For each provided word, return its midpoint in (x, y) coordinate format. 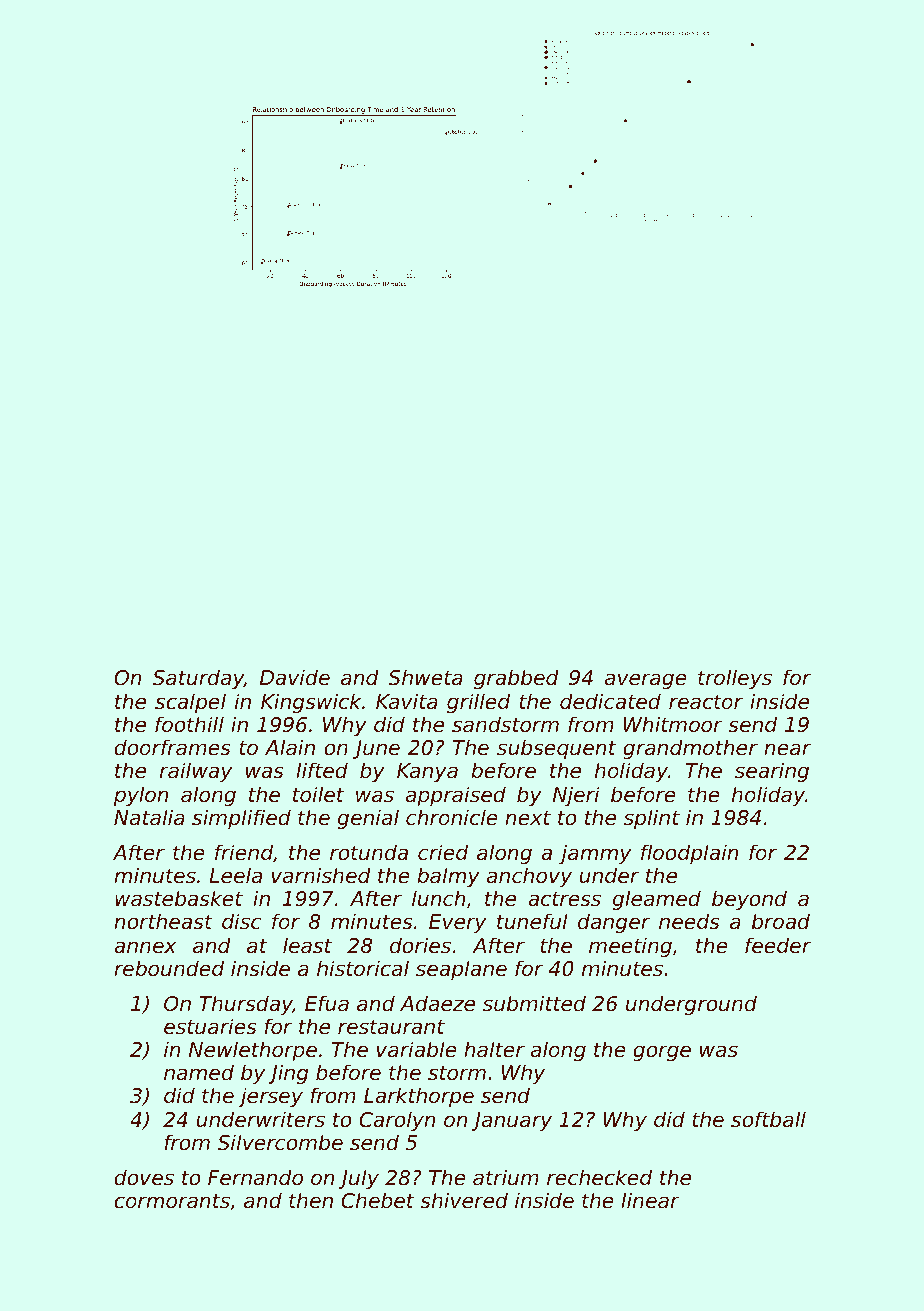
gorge (662, 1053)
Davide (295, 677)
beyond (749, 900)
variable (416, 1049)
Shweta (425, 677)
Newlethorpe (253, 1051)
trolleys (735, 679)
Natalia (149, 817)
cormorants (172, 1201)
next (528, 818)
